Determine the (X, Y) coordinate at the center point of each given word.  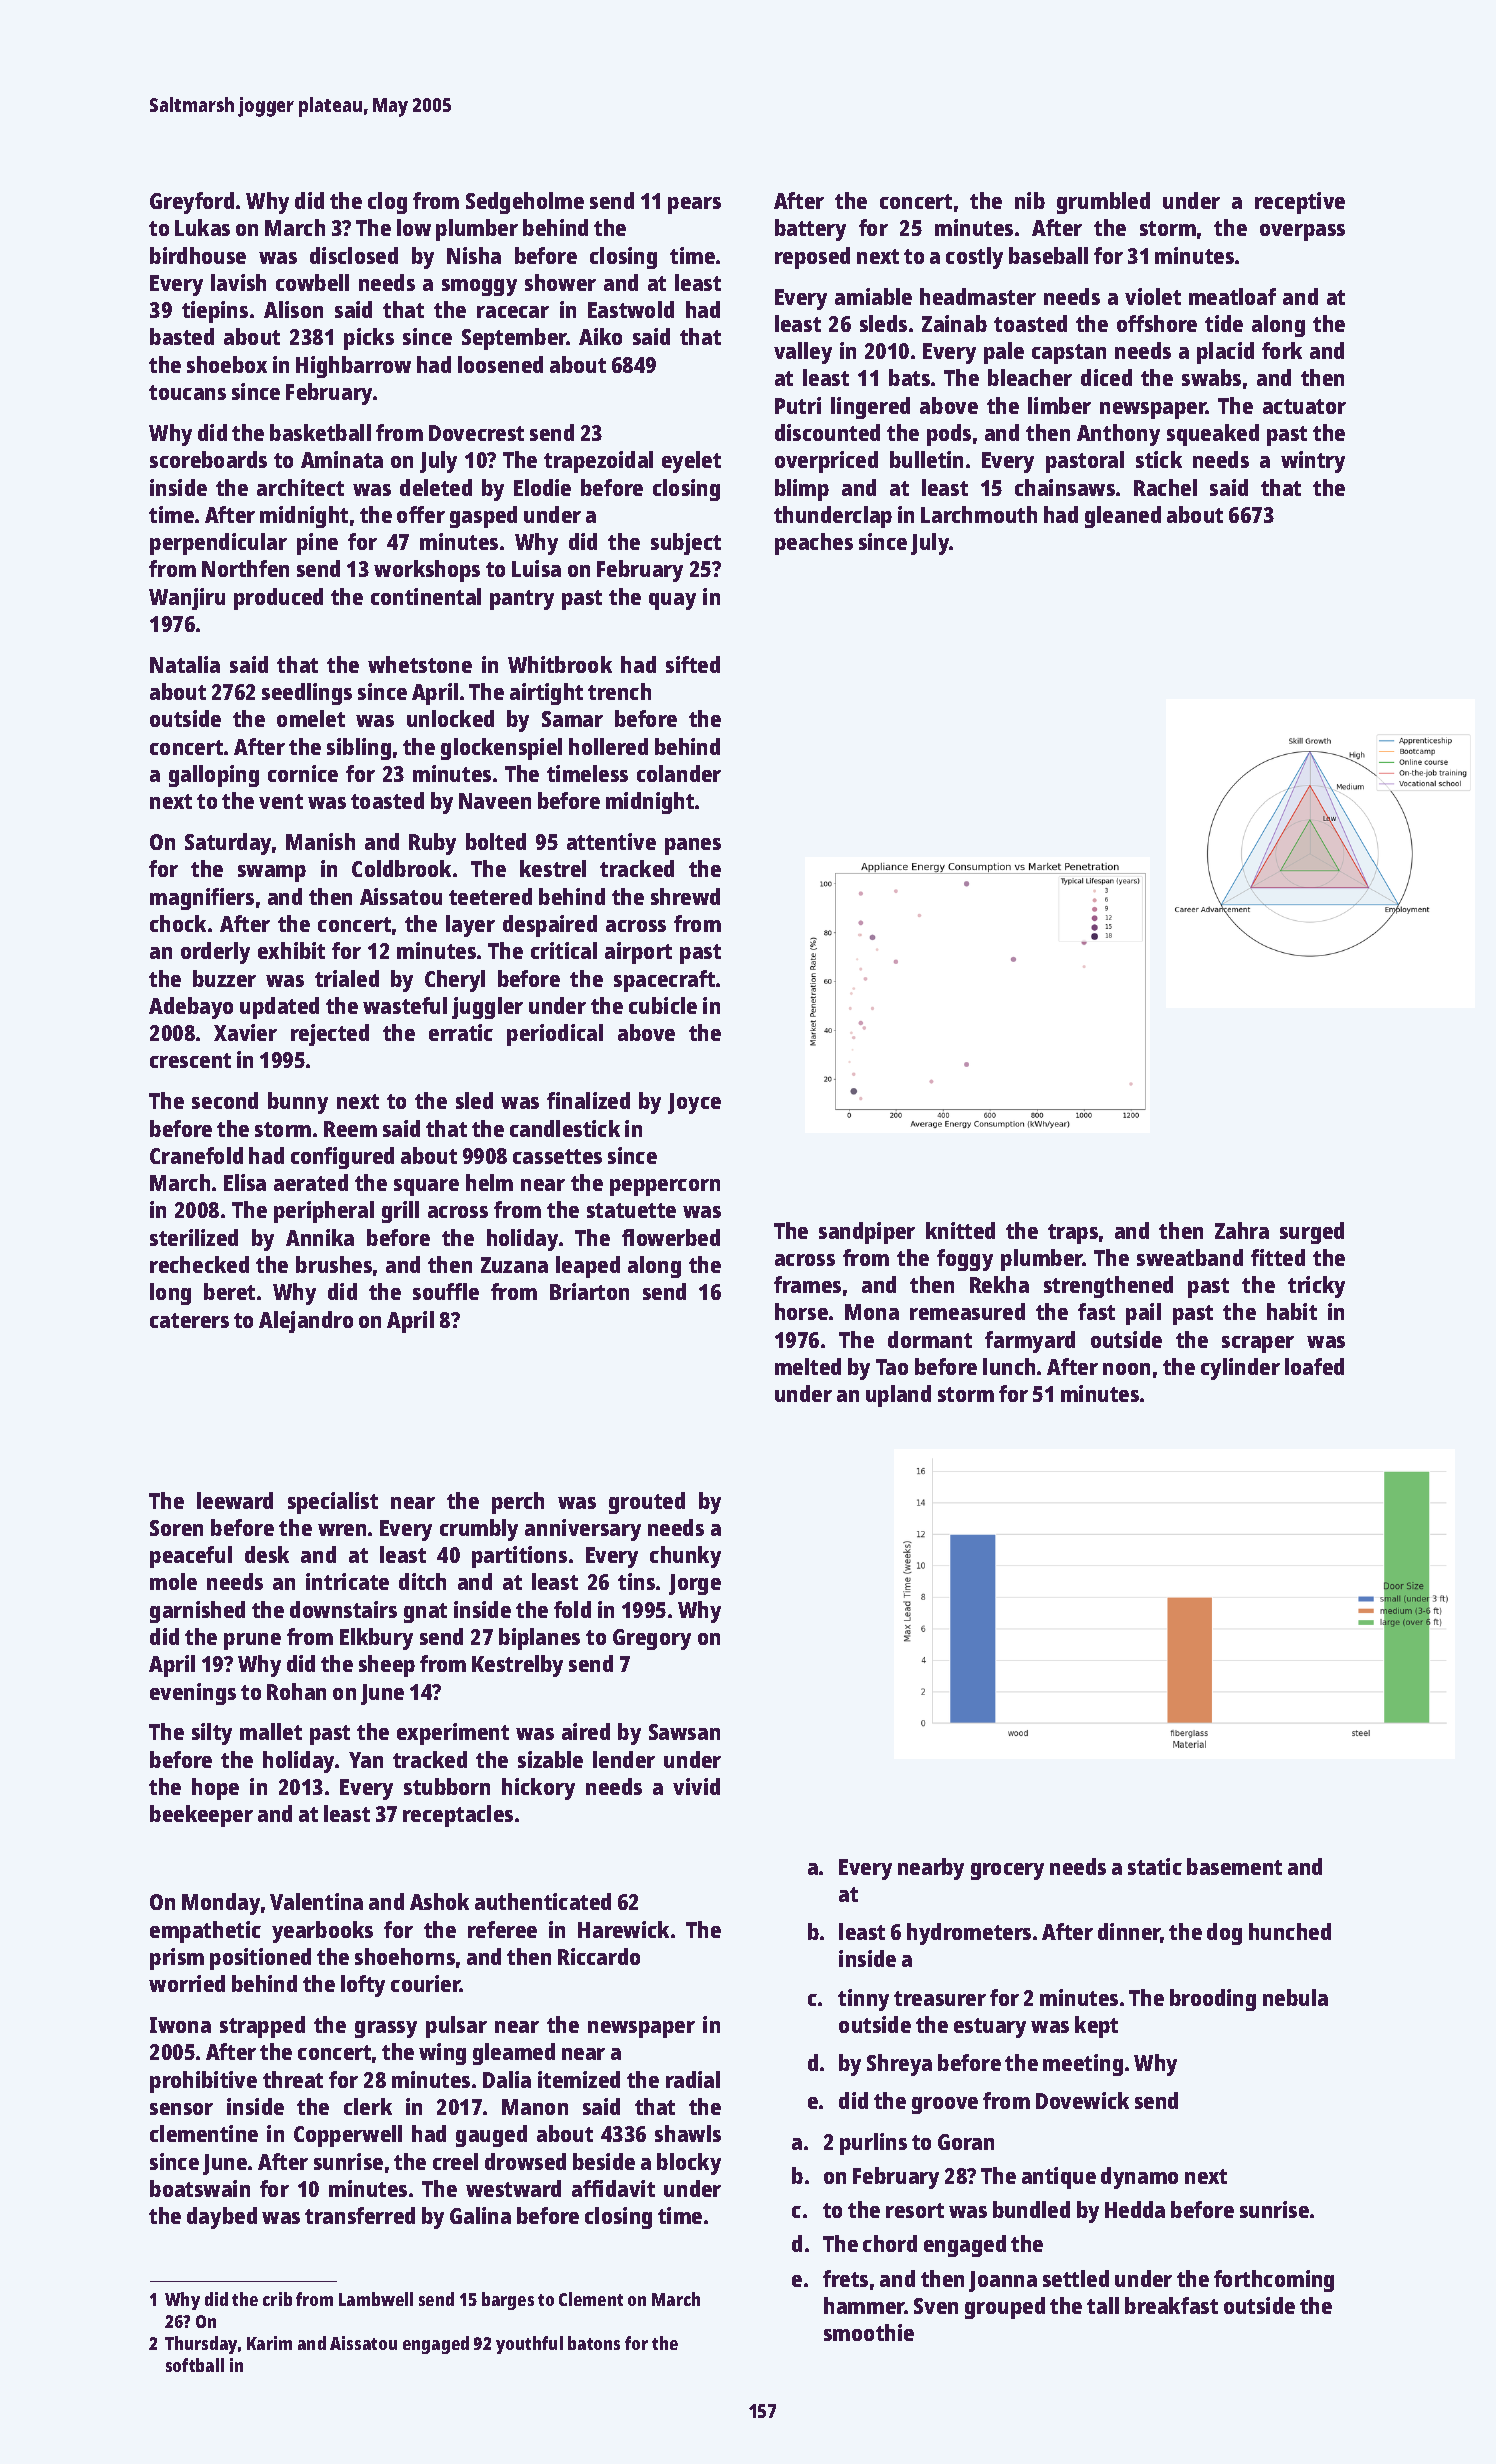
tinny (863, 2000)
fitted (1278, 1257)
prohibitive (203, 2082)
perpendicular (218, 544)
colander (679, 773)
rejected (330, 1035)
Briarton (589, 1291)
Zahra (1242, 1230)
